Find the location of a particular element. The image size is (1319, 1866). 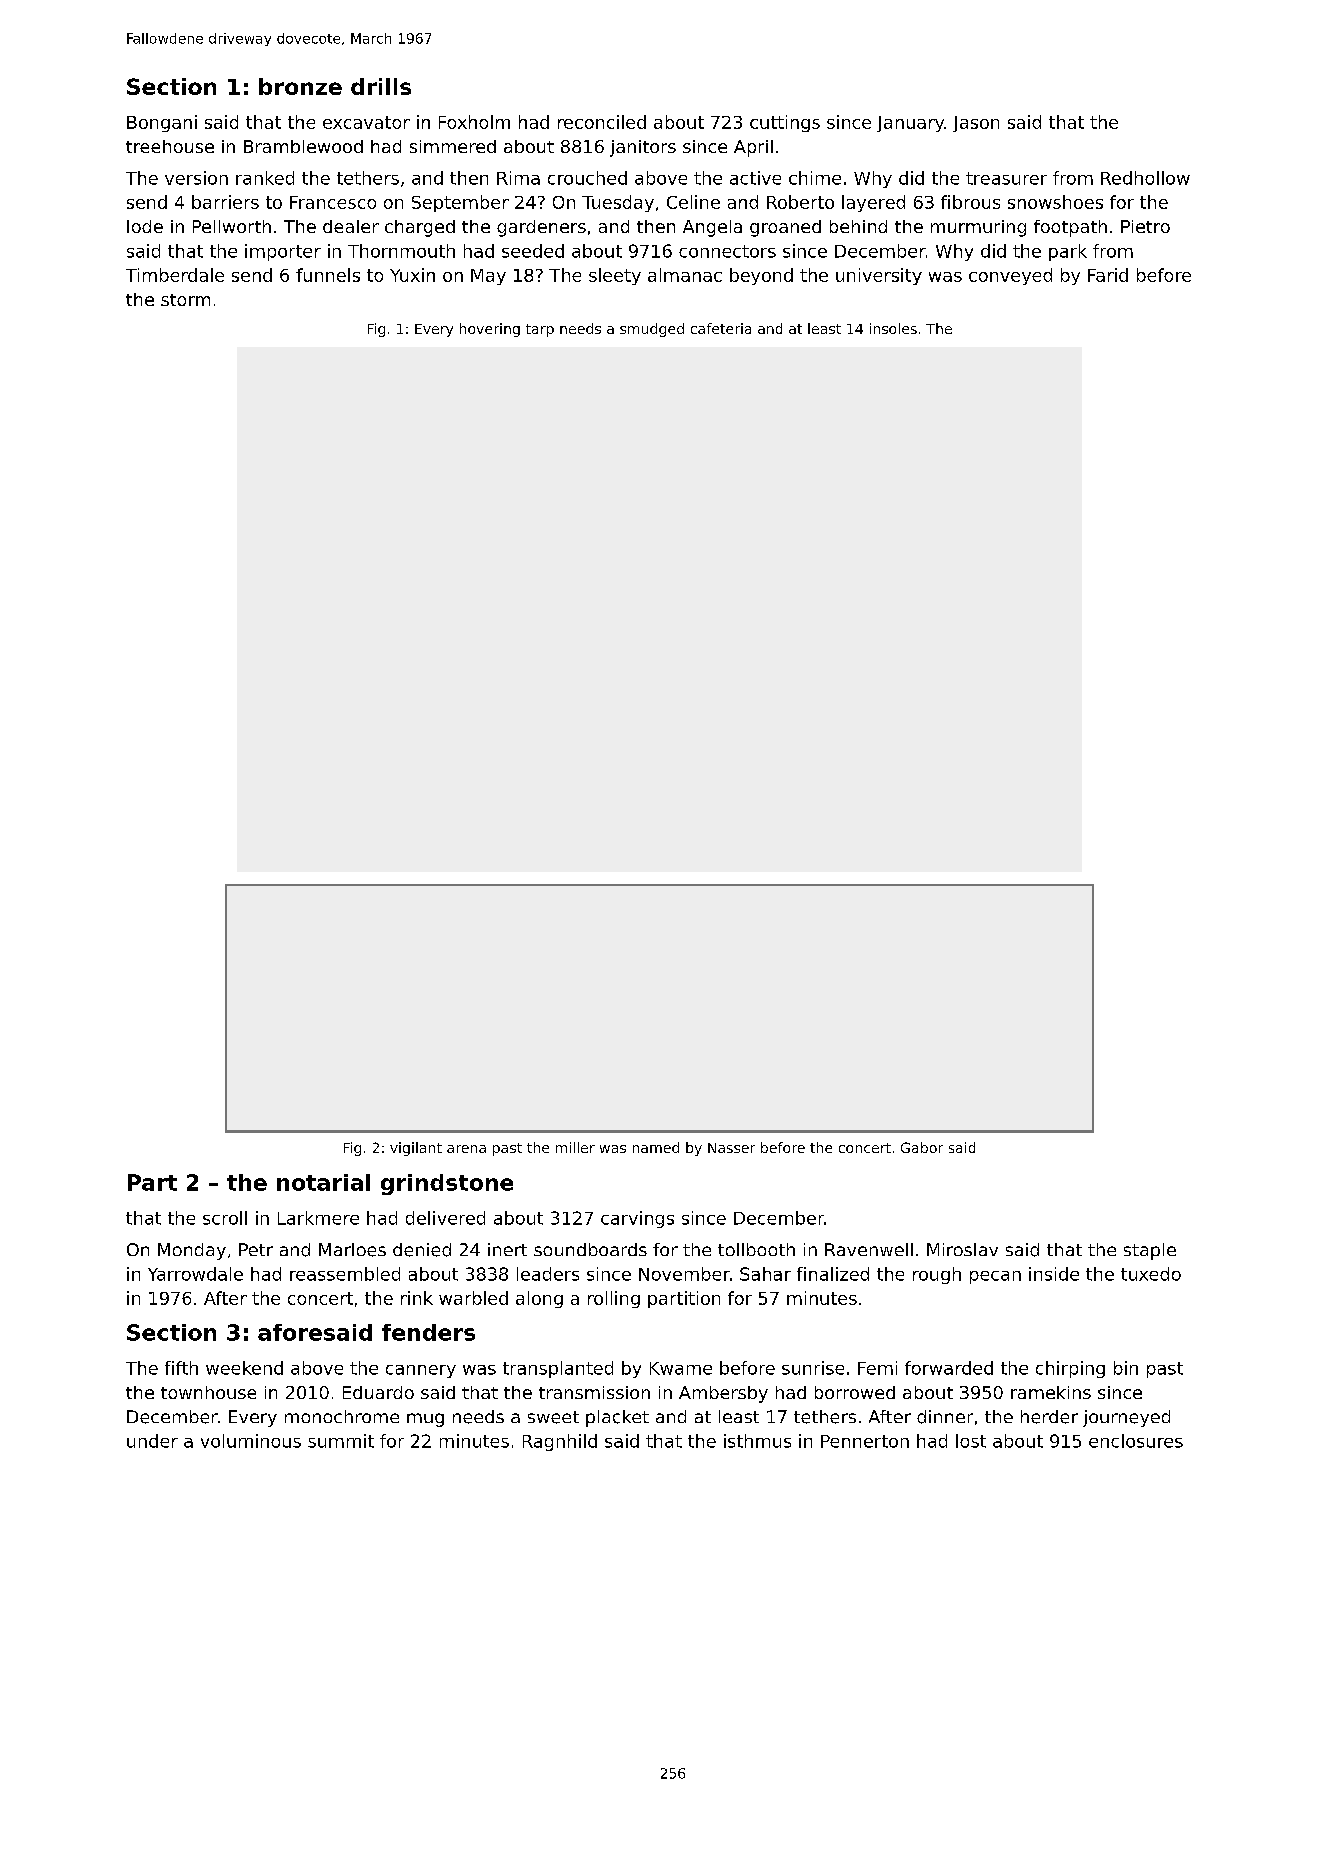

reassembled is located at coordinates (345, 1274).
